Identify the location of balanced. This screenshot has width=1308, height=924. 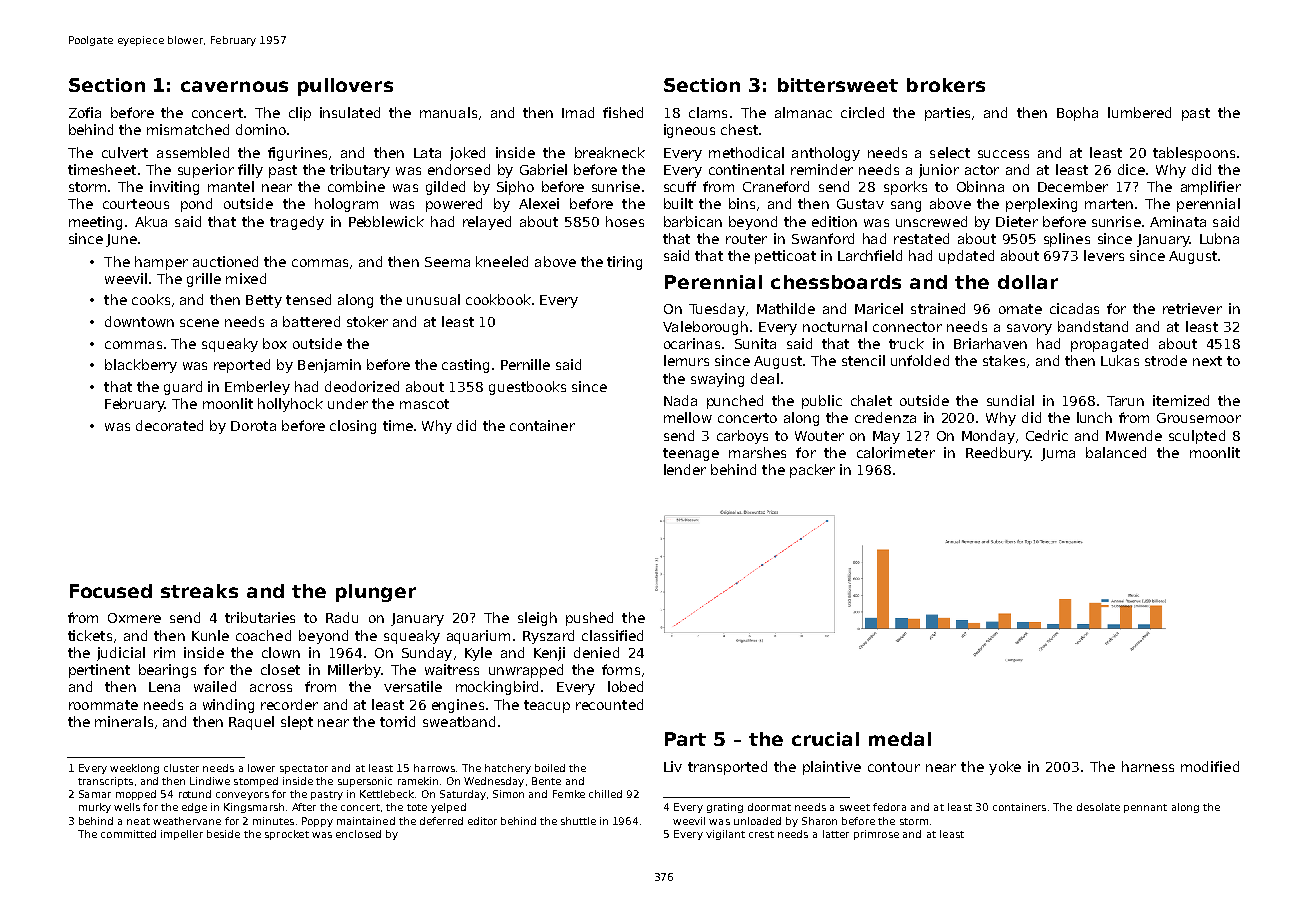
(1116, 452).
